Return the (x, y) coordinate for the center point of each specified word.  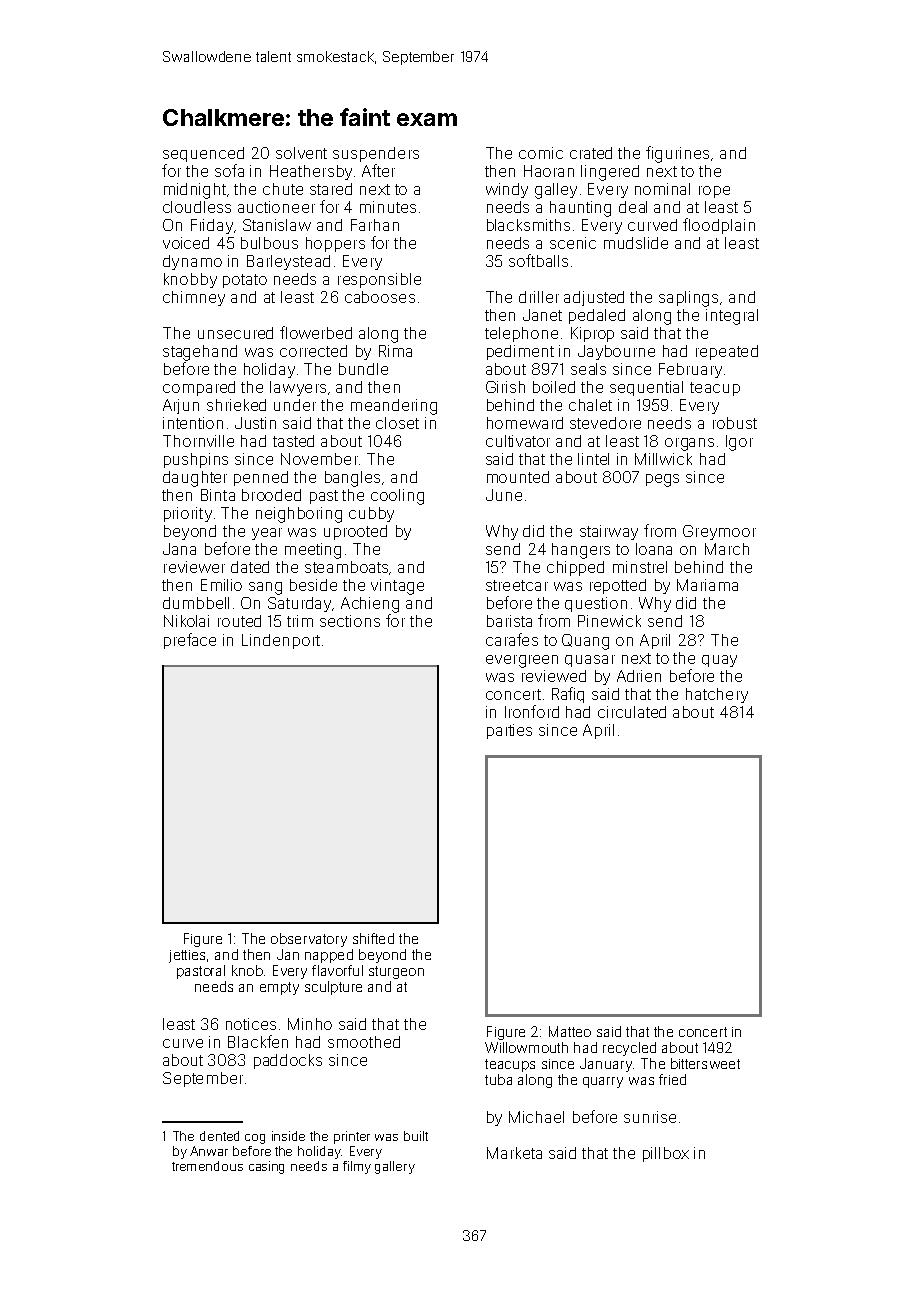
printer (352, 1137)
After (378, 170)
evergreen (522, 661)
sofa (229, 170)
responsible (379, 280)
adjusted (594, 298)
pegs (662, 480)
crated (591, 153)
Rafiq (568, 695)
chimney (194, 298)
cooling (397, 497)
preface (190, 641)
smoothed (364, 1042)
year (267, 534)
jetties (187, 956)
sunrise (650, 1117)
